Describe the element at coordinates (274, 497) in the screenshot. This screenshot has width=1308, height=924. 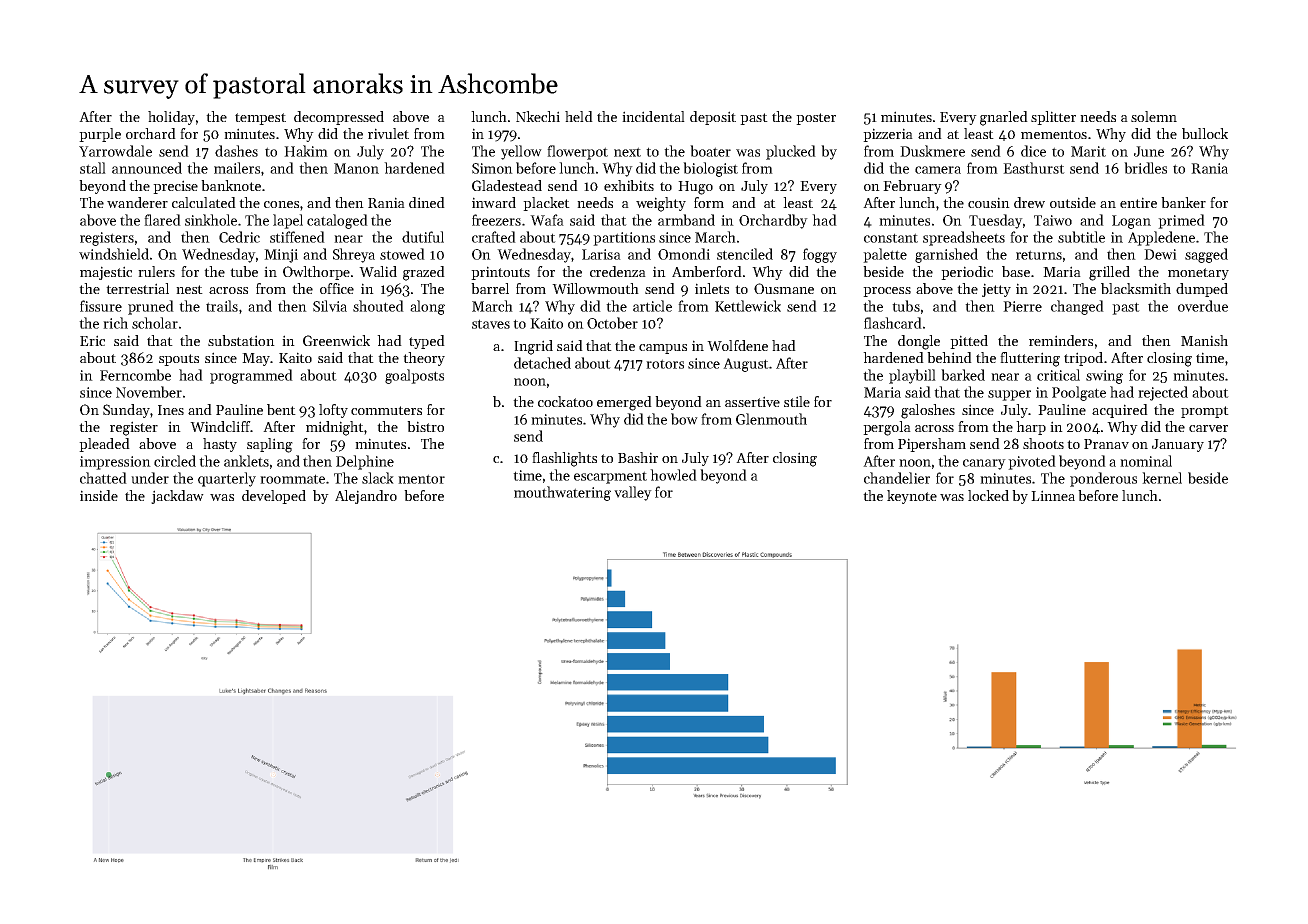
I see `developed` at that location.
